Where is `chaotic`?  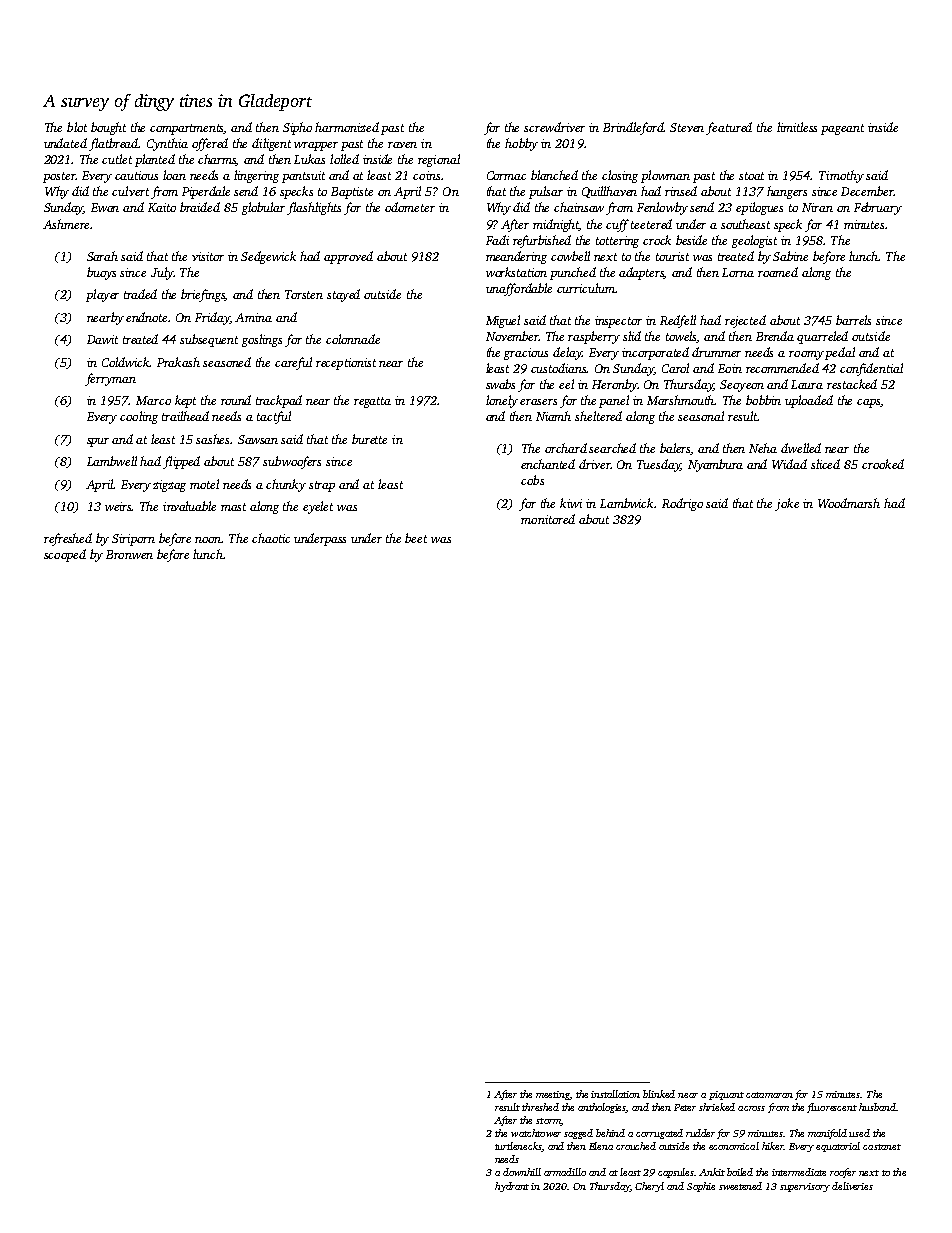
chaotic is located at coordinates (271, 538).
